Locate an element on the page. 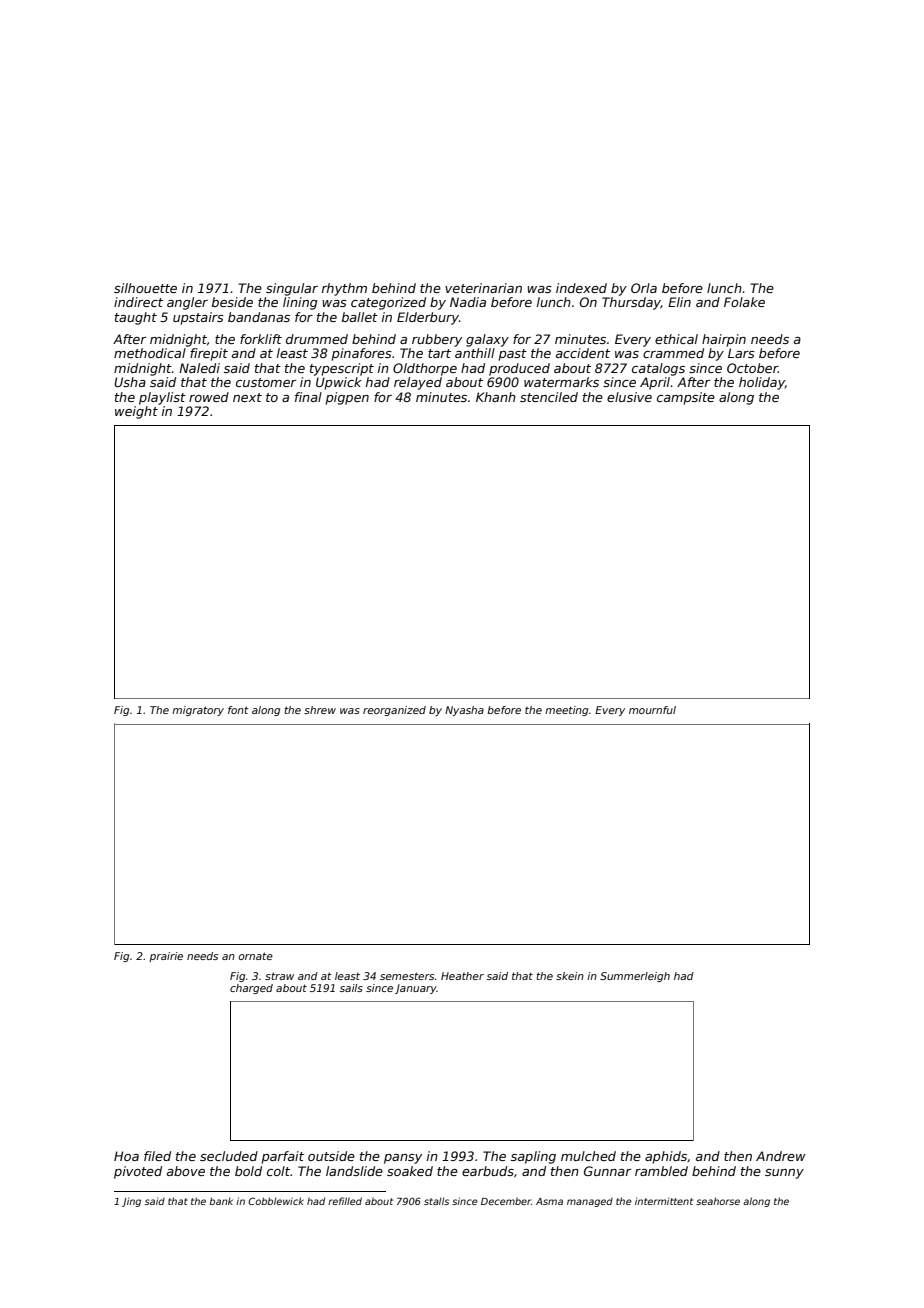  seahorse is located at coordinates (718, 1201).
